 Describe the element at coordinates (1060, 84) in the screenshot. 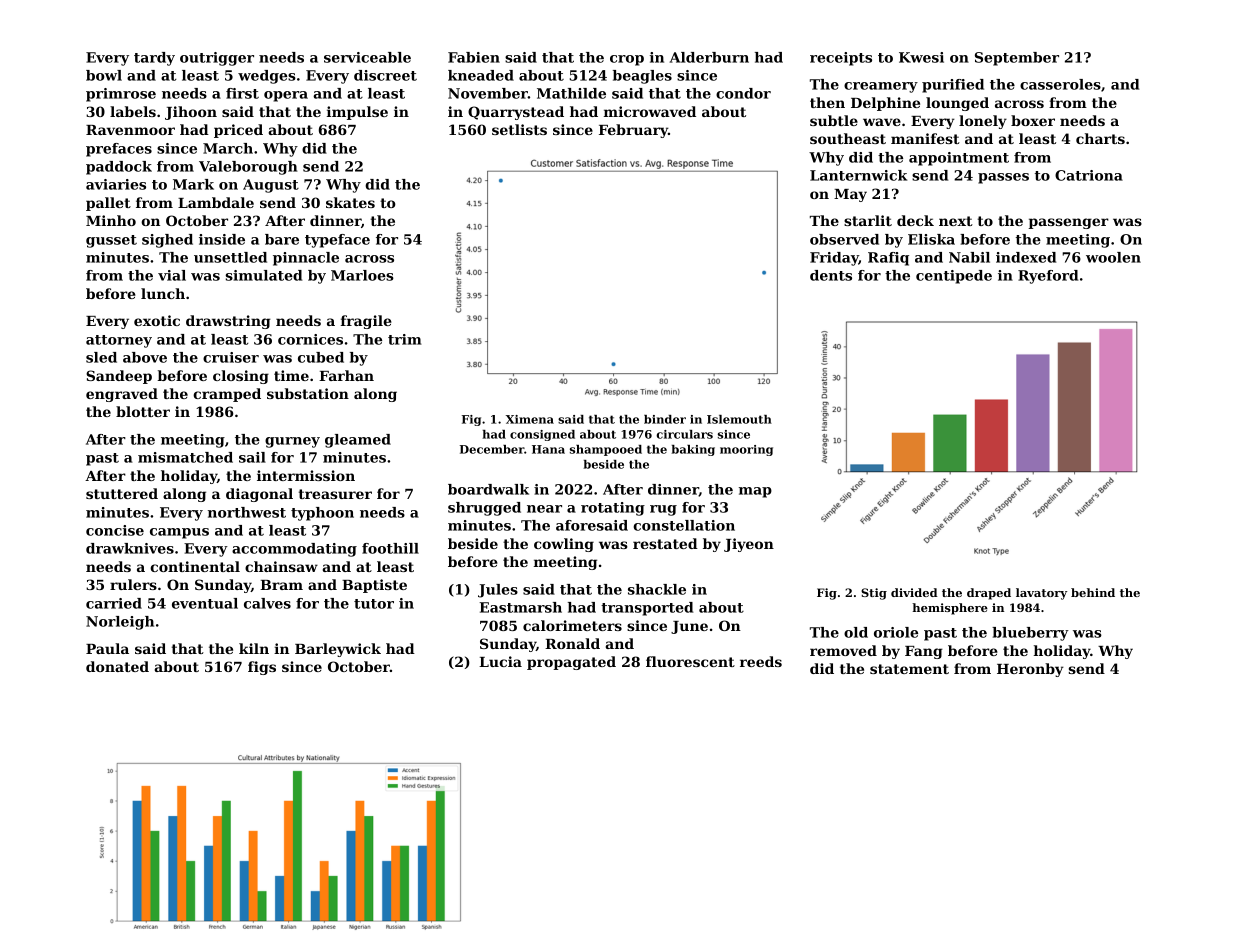

I see `casseroles` at that location.
